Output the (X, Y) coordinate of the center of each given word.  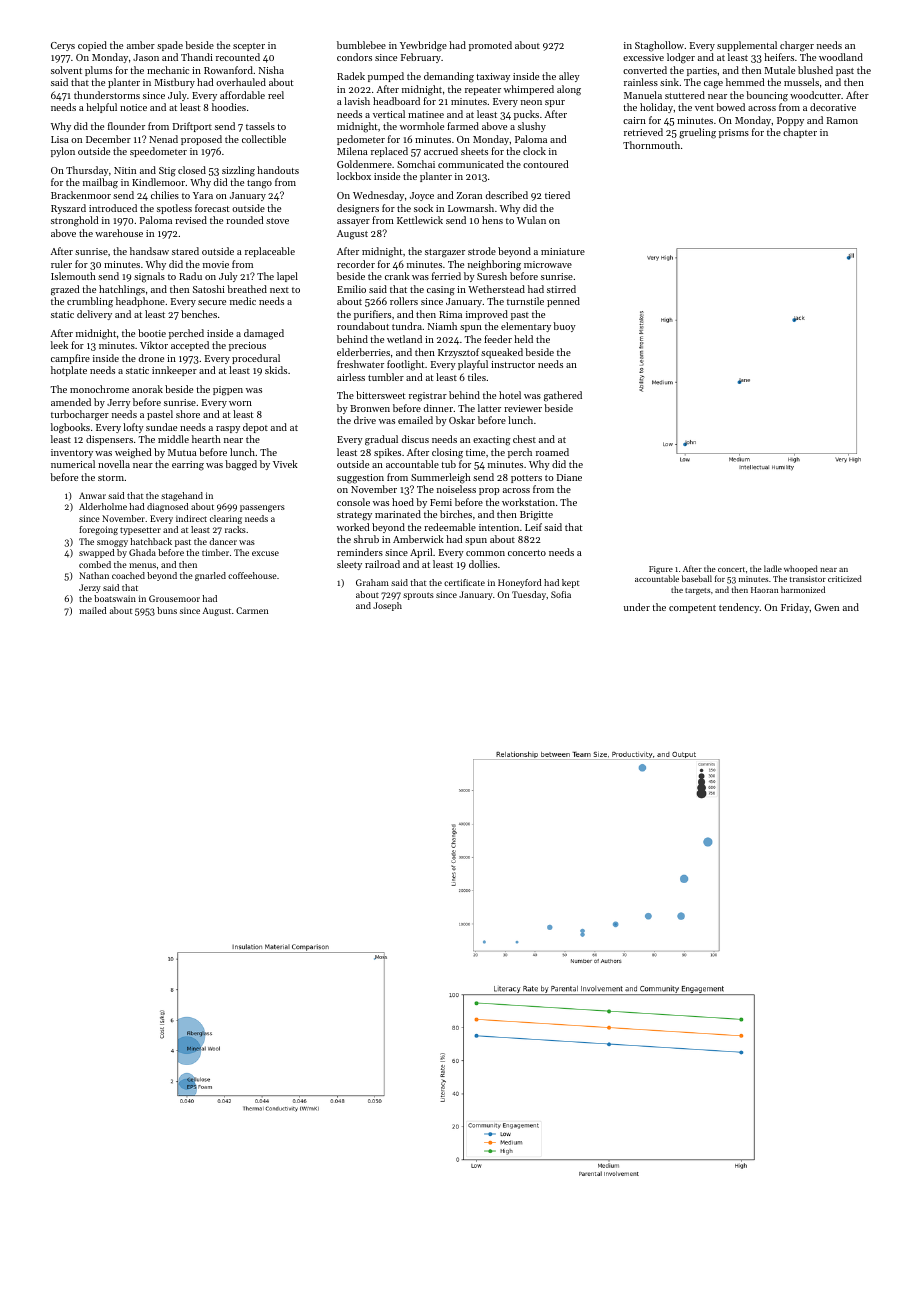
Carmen (252, 610)
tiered (557, 195)
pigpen (228, 391)
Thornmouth (651, 145)
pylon (63, 152)
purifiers (372, 315)
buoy (564, 327)
